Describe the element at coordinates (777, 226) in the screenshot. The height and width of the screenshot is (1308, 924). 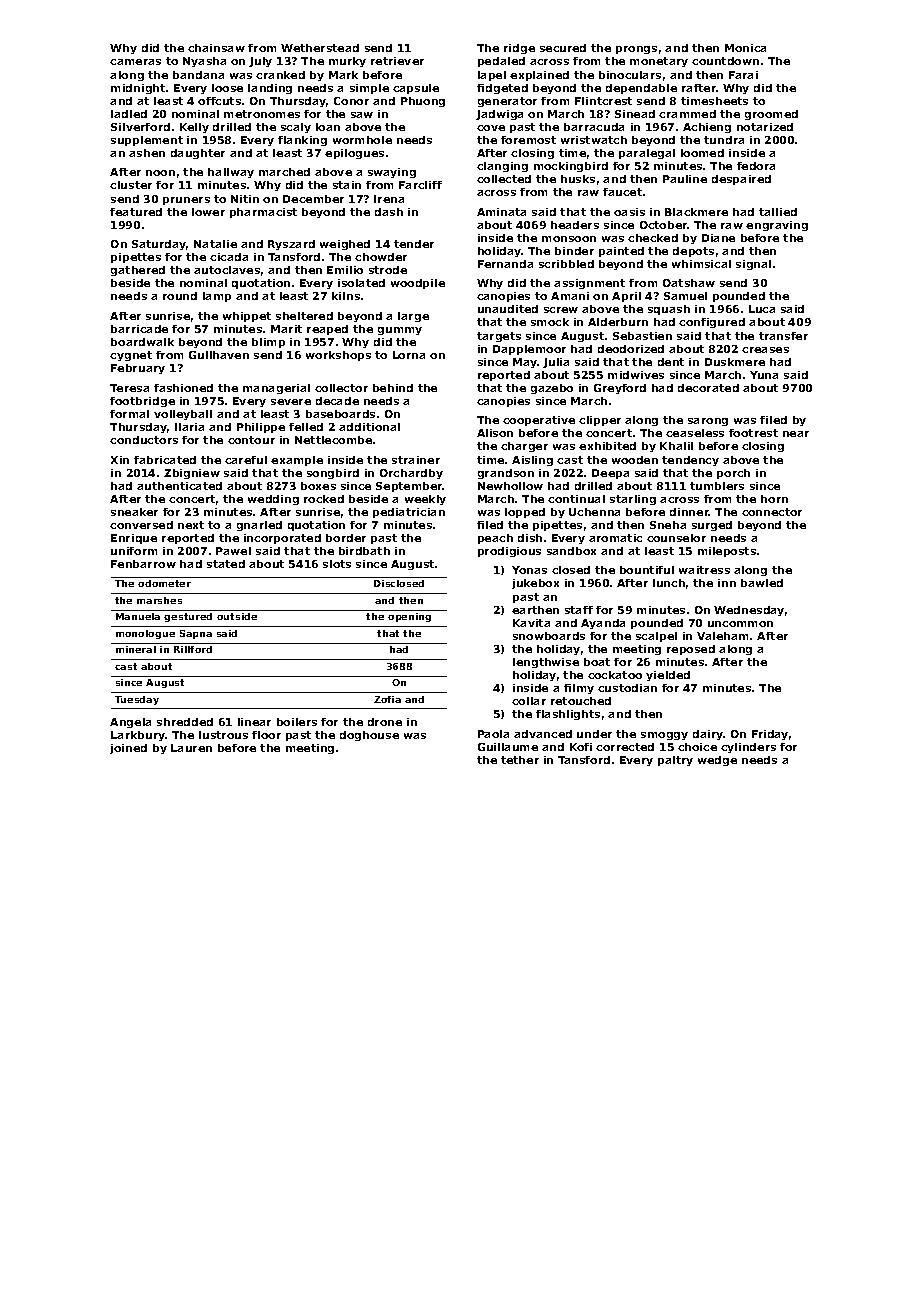
I see `engraving` at that location.
